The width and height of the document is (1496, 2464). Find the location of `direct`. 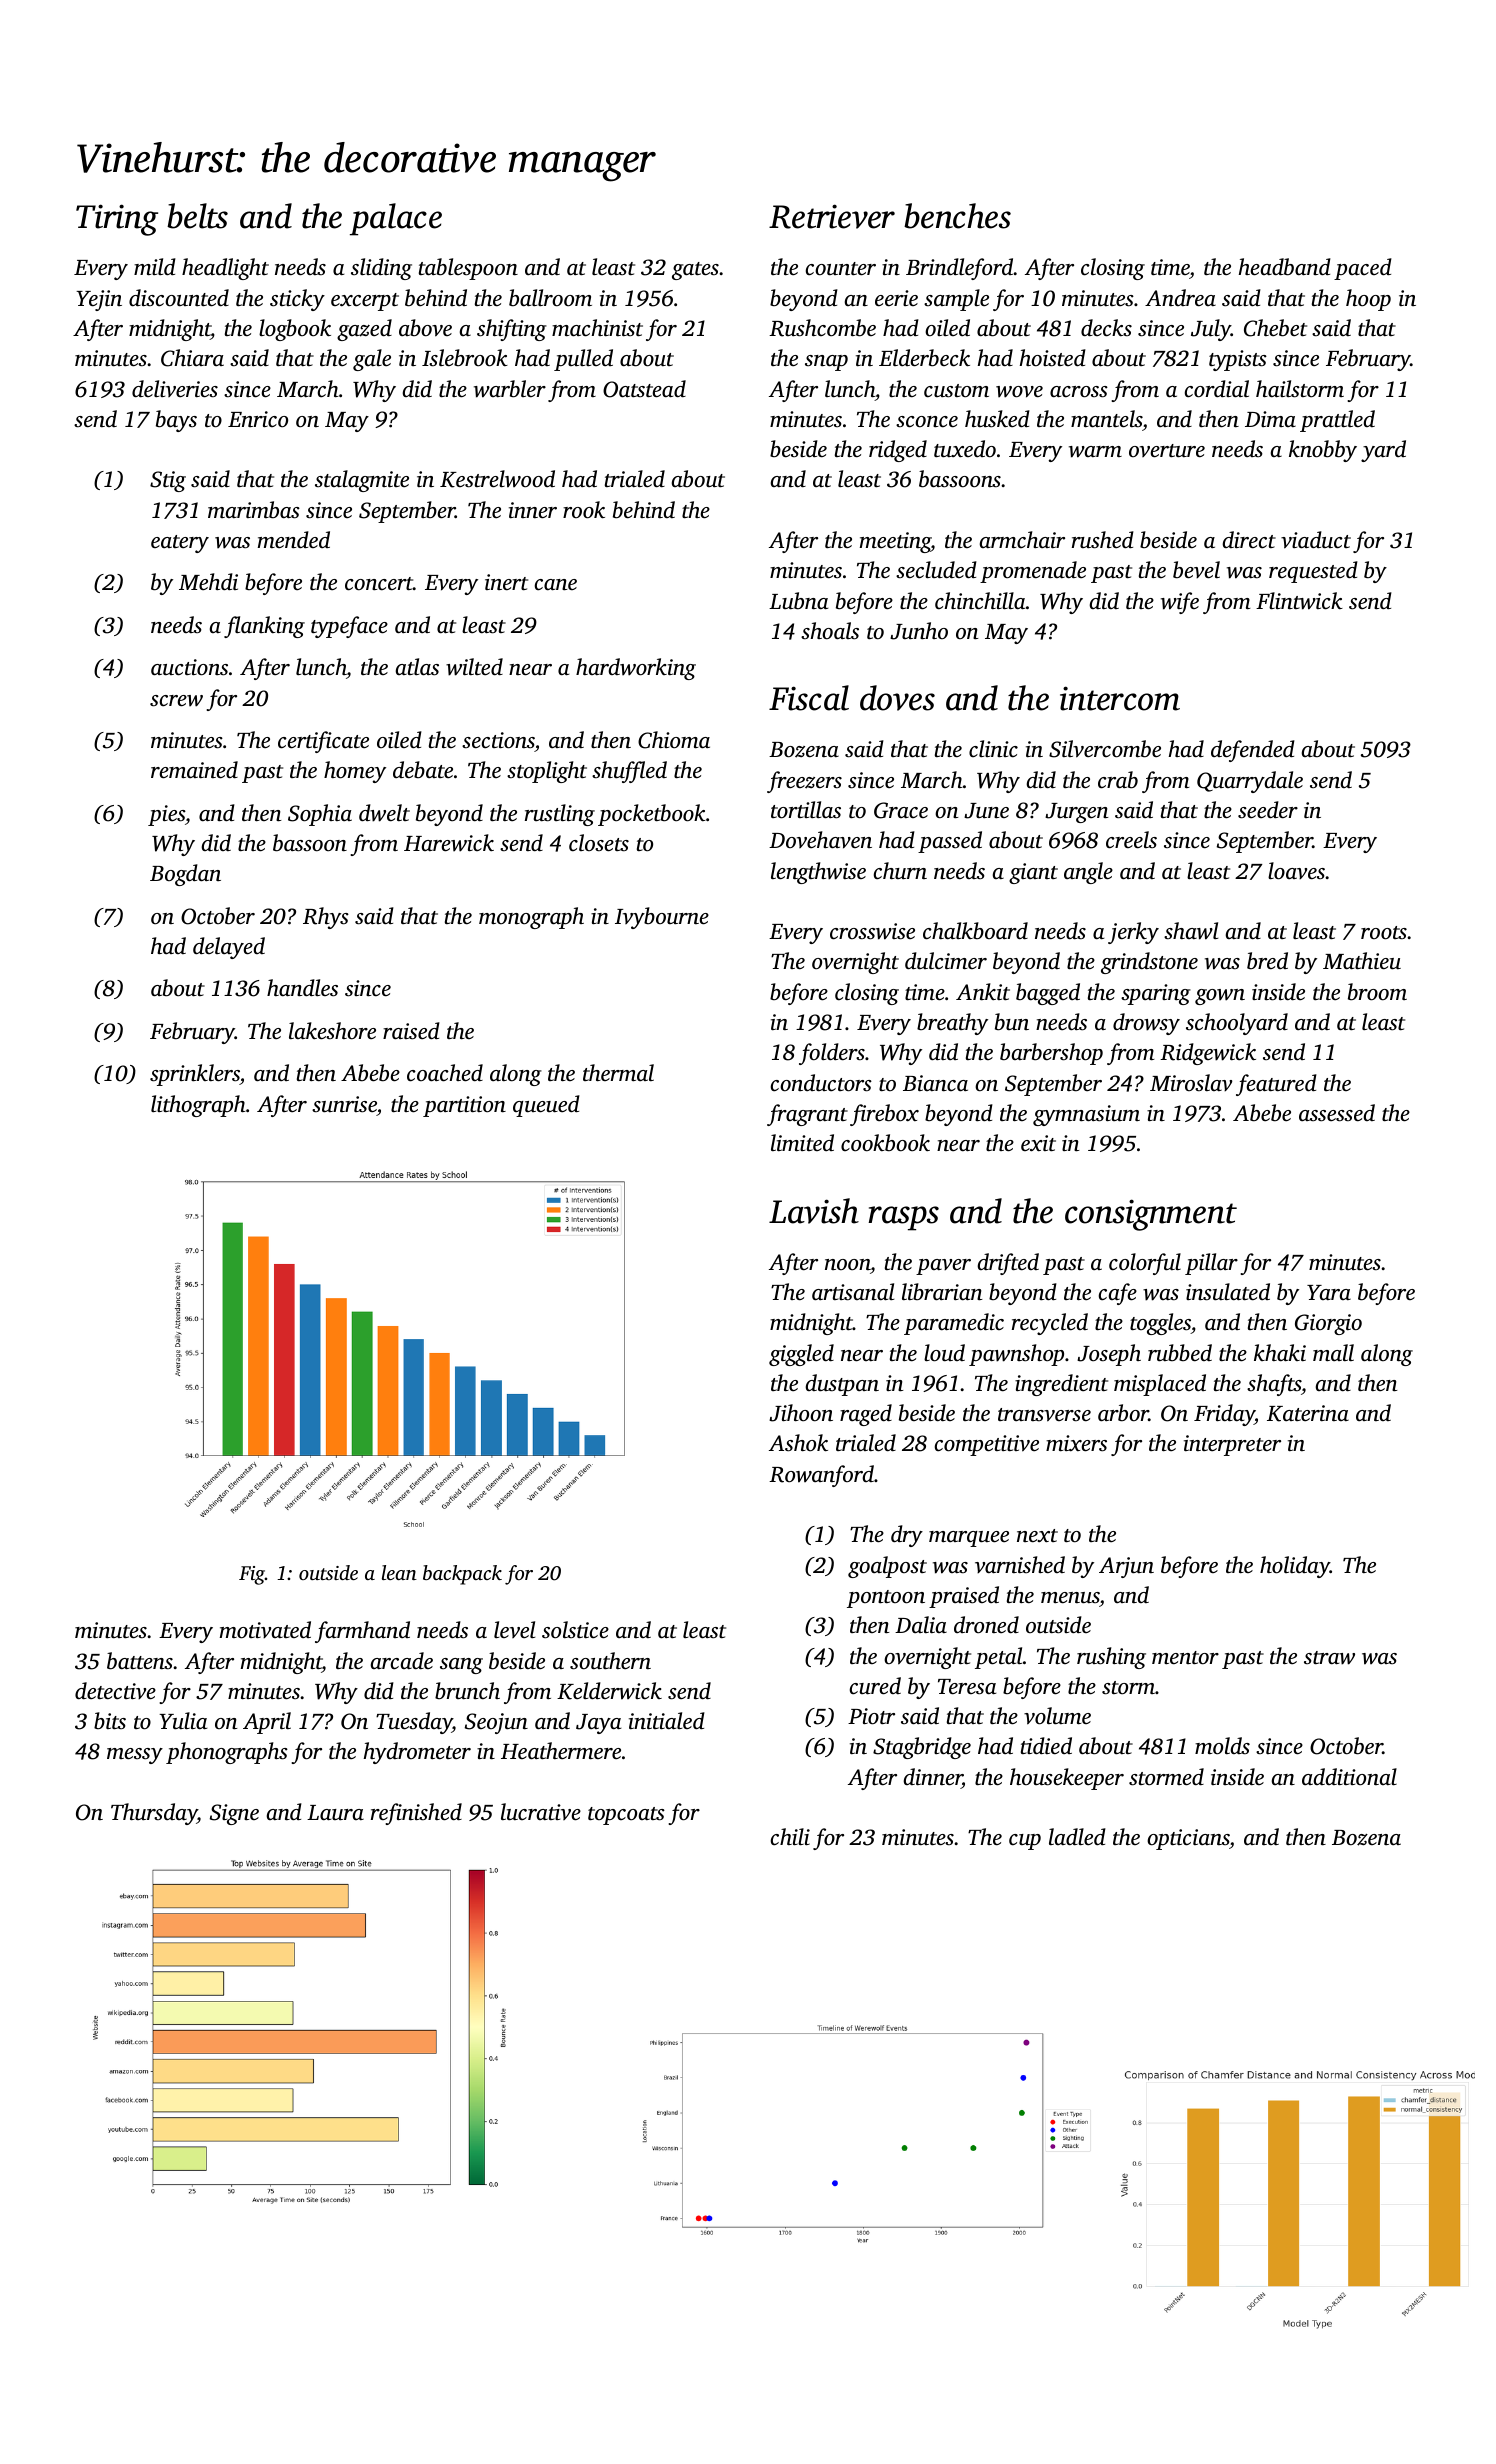

direct is located at coordinates (1249, 540).
